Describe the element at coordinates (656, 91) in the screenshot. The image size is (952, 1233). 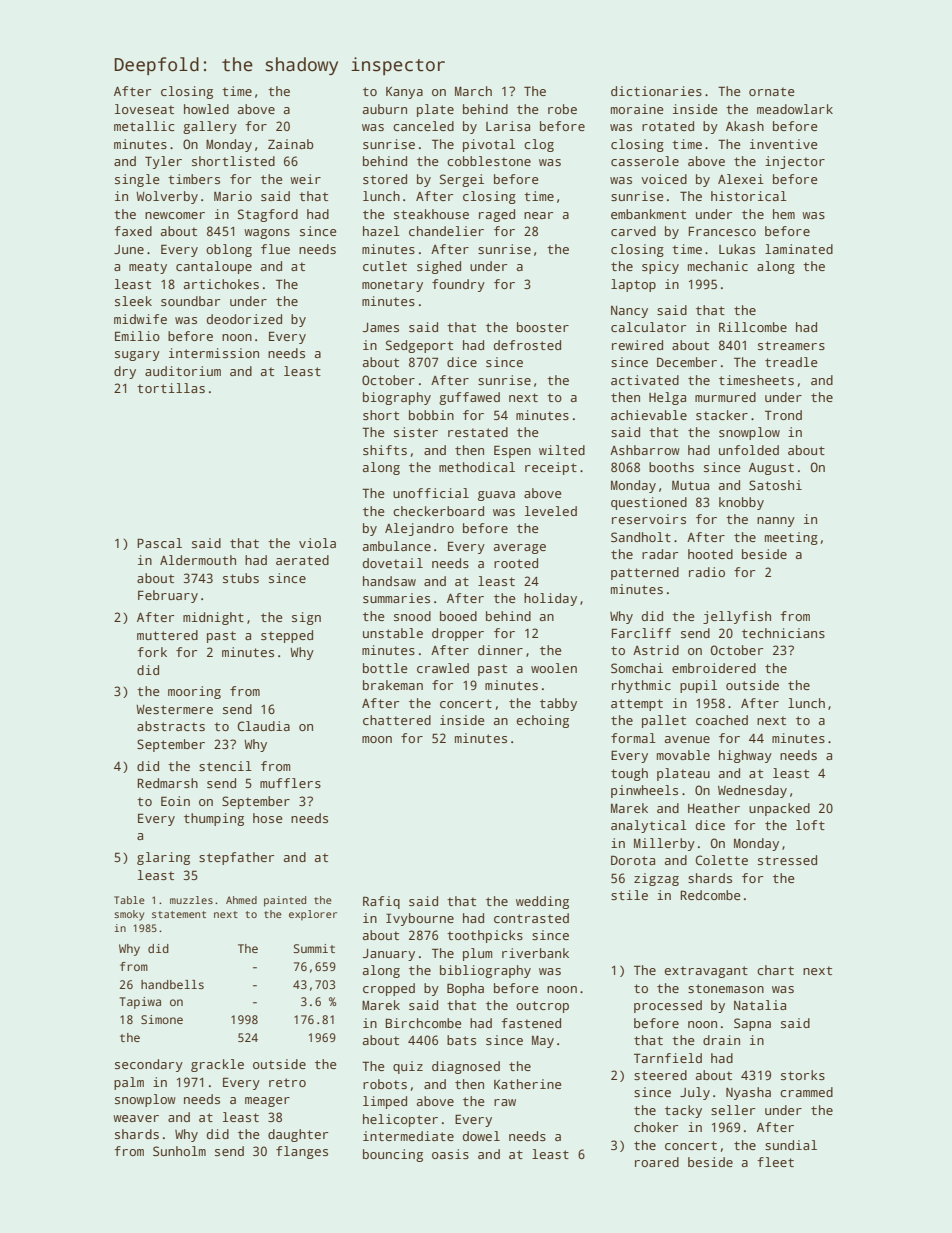
I see `dictionaries` at that location.
